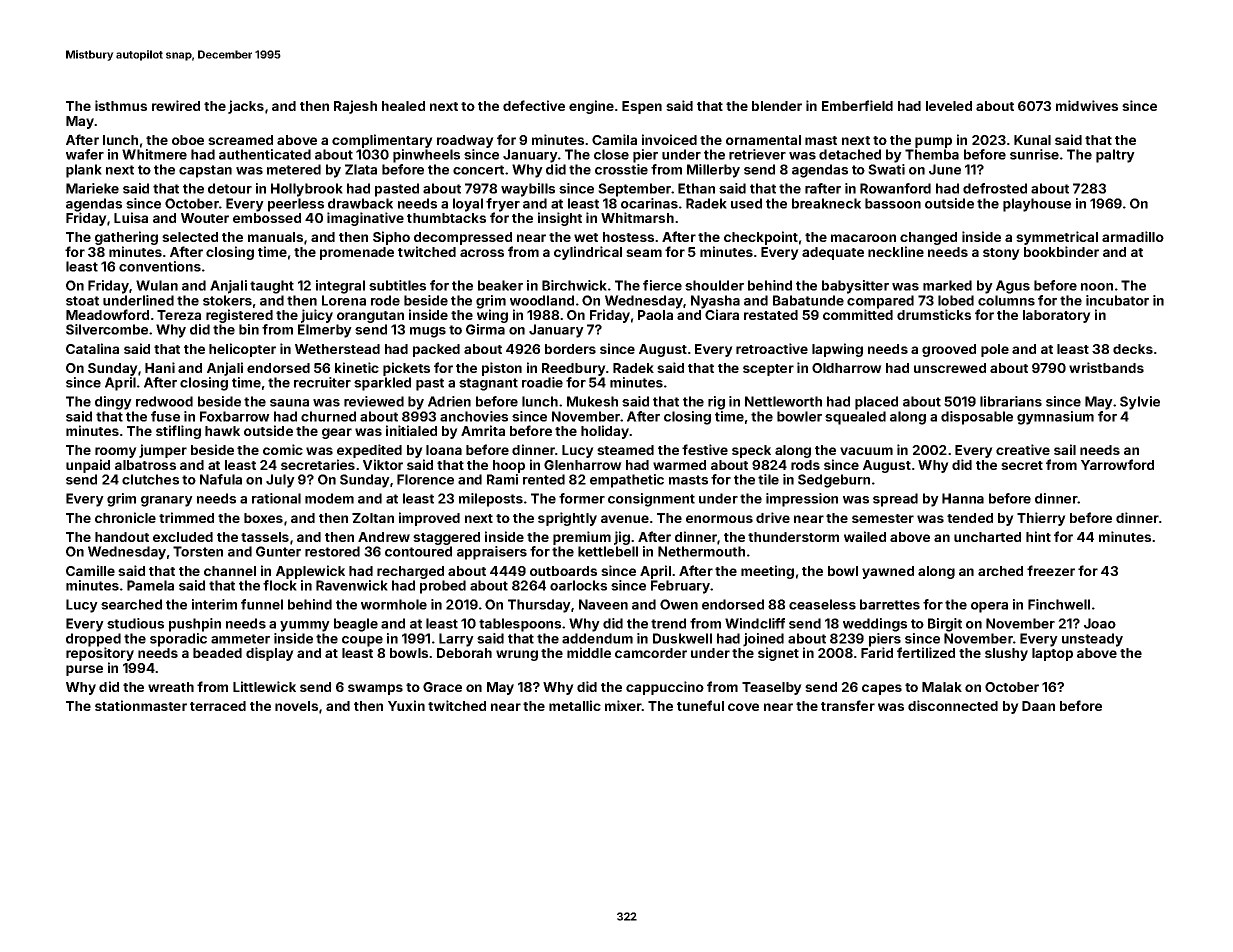  What do you see at coordinates (605, 432) in the page?
I see `holiday` at bounding box center [605, 432].
